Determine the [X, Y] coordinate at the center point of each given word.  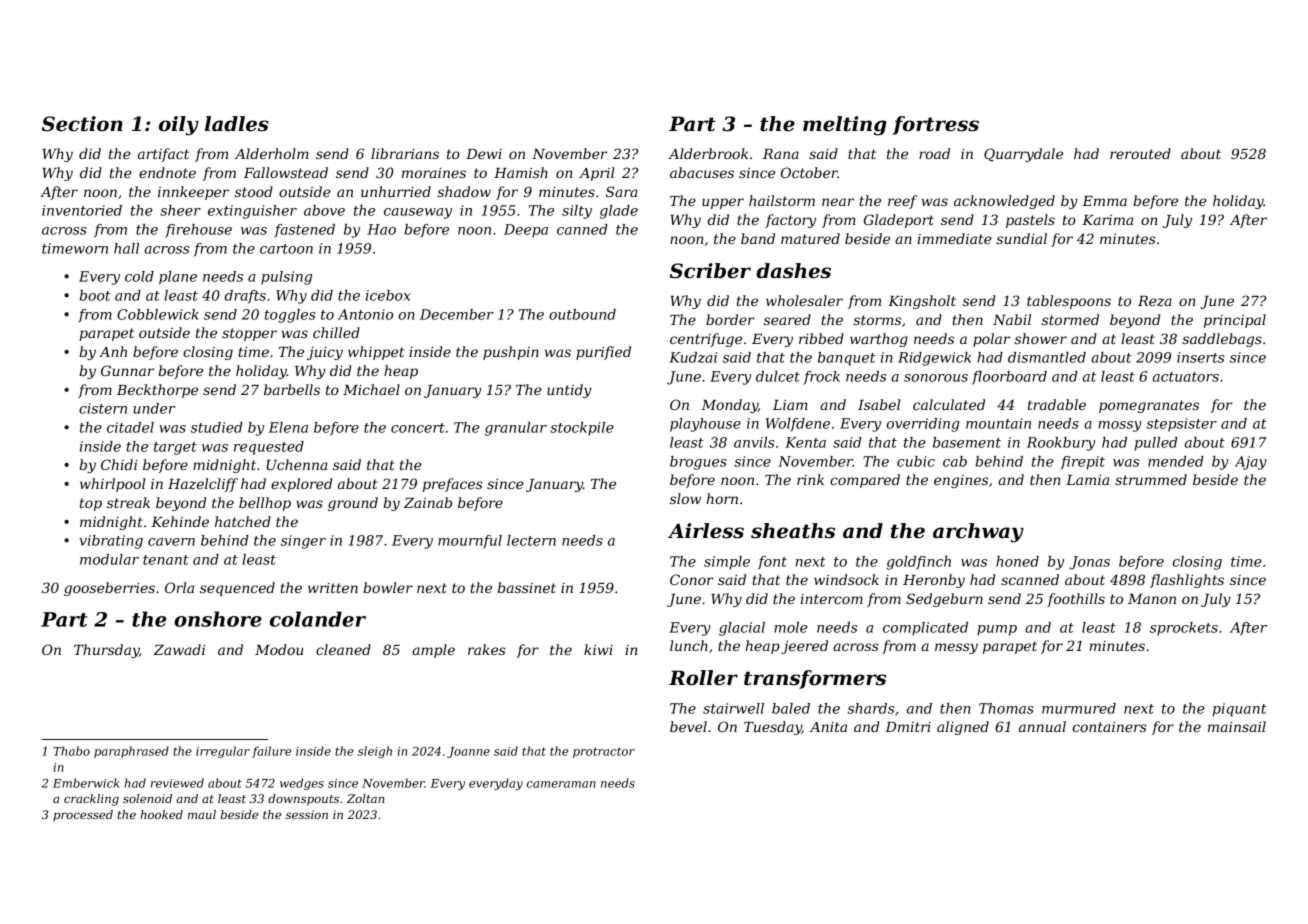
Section [82, 124]
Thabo [71, 751]
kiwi [598, 649]
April [596, 174]
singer [303, 542]
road [934, 153]
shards [871, 708]
